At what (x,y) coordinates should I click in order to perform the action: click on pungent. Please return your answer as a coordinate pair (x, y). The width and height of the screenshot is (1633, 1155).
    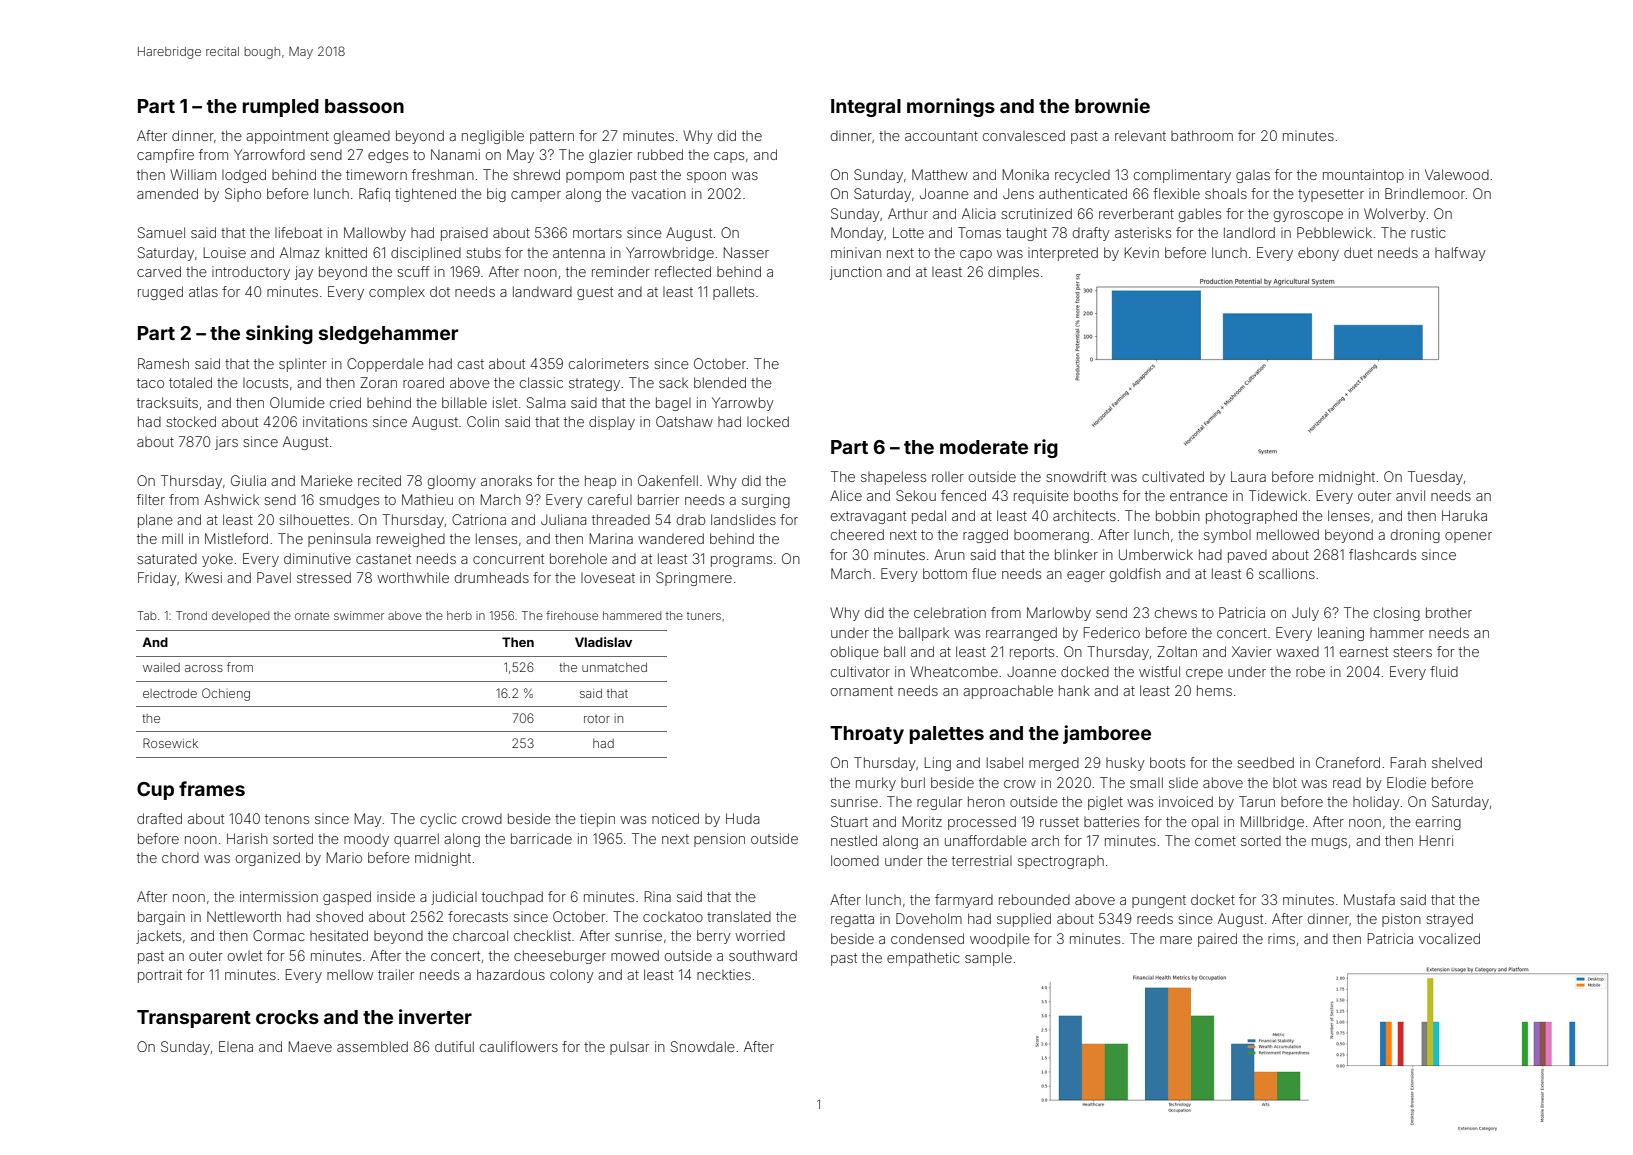
    Looking at the image, I should click on (1159, 901).
